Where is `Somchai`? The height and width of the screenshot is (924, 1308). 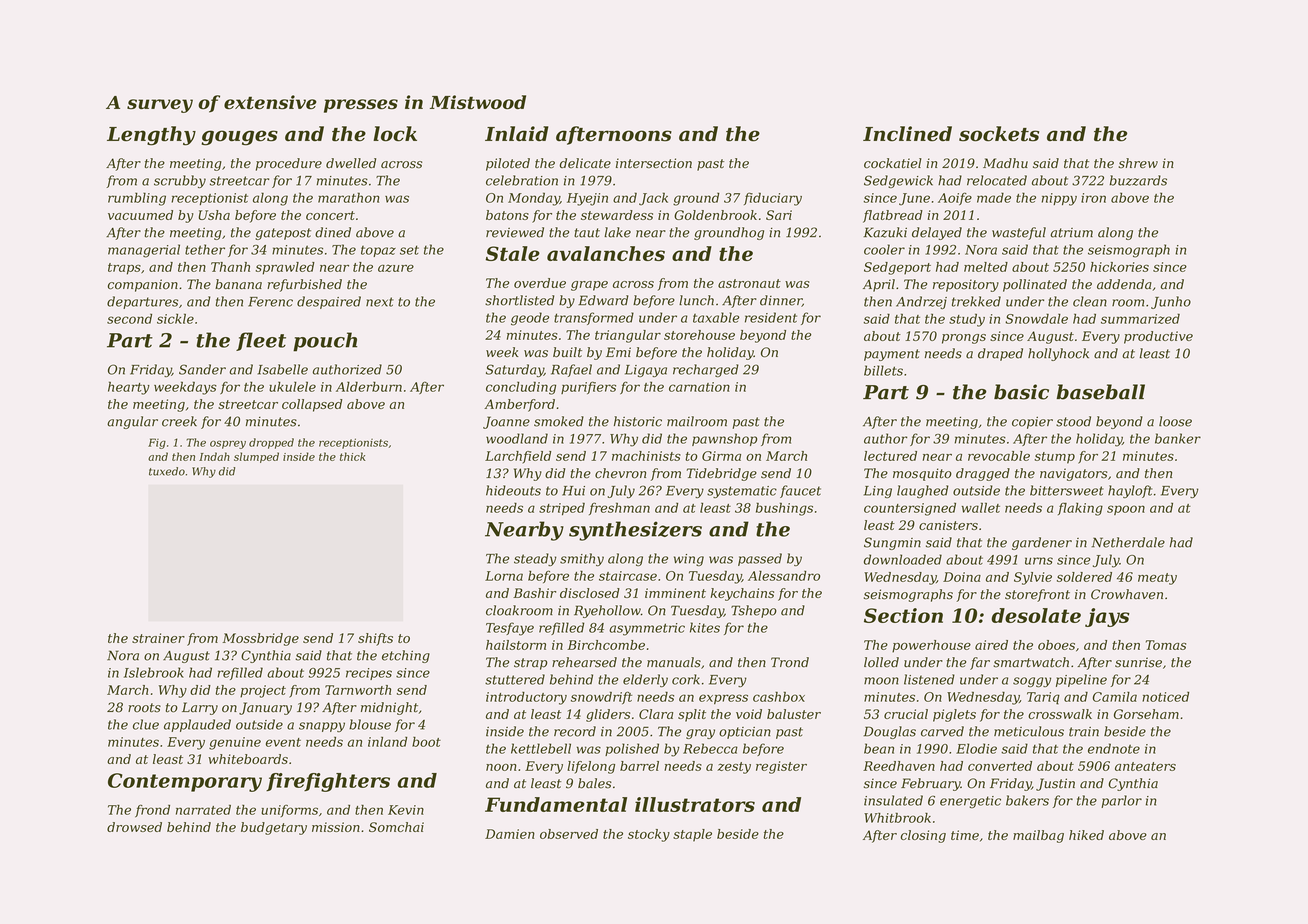
Somchai is located at coordinates (396, 827).
